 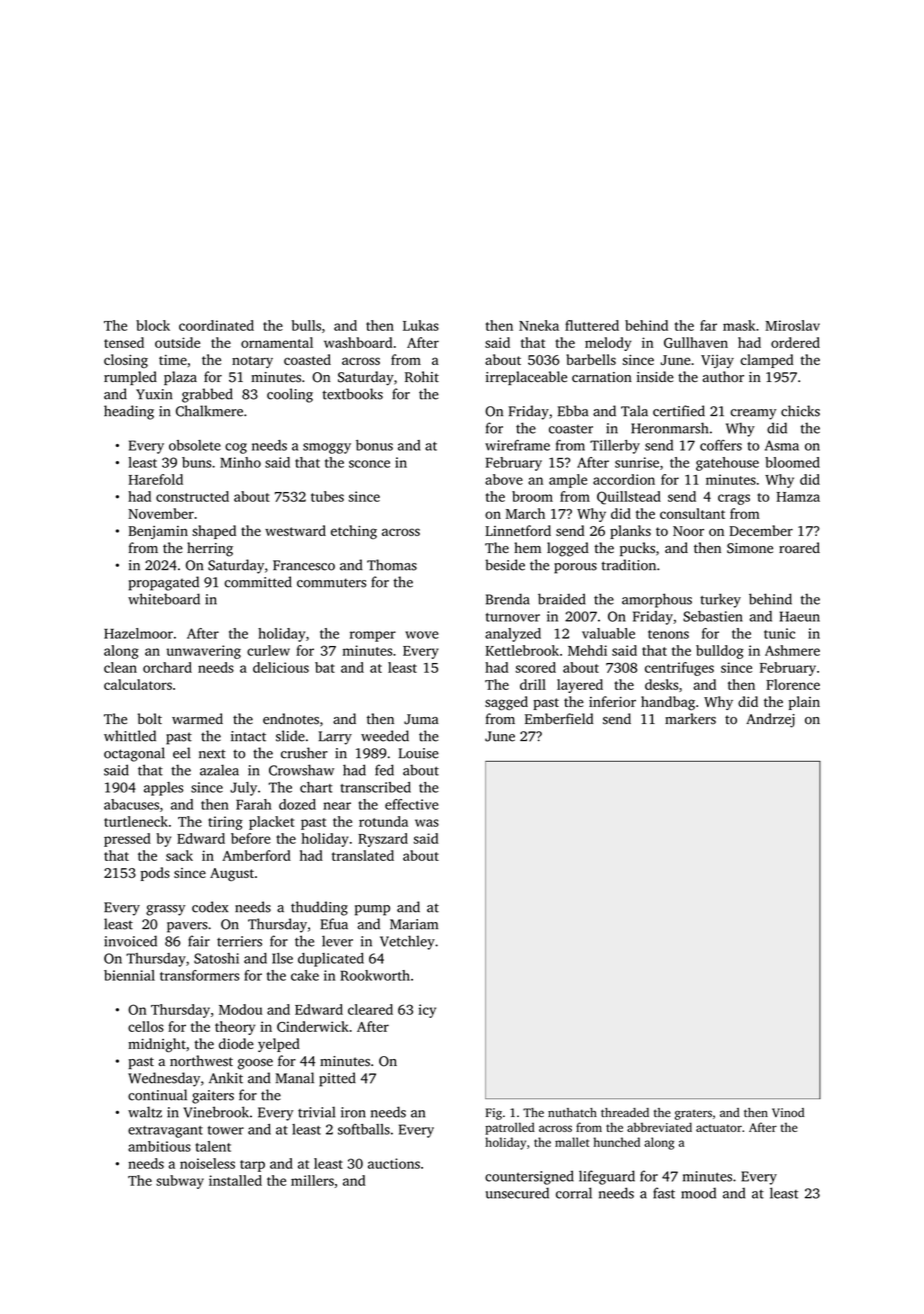 What do you see at coordinates (407, 942) in the screenshot?
I see `Vetchley` at bounding box center [407, 942].
